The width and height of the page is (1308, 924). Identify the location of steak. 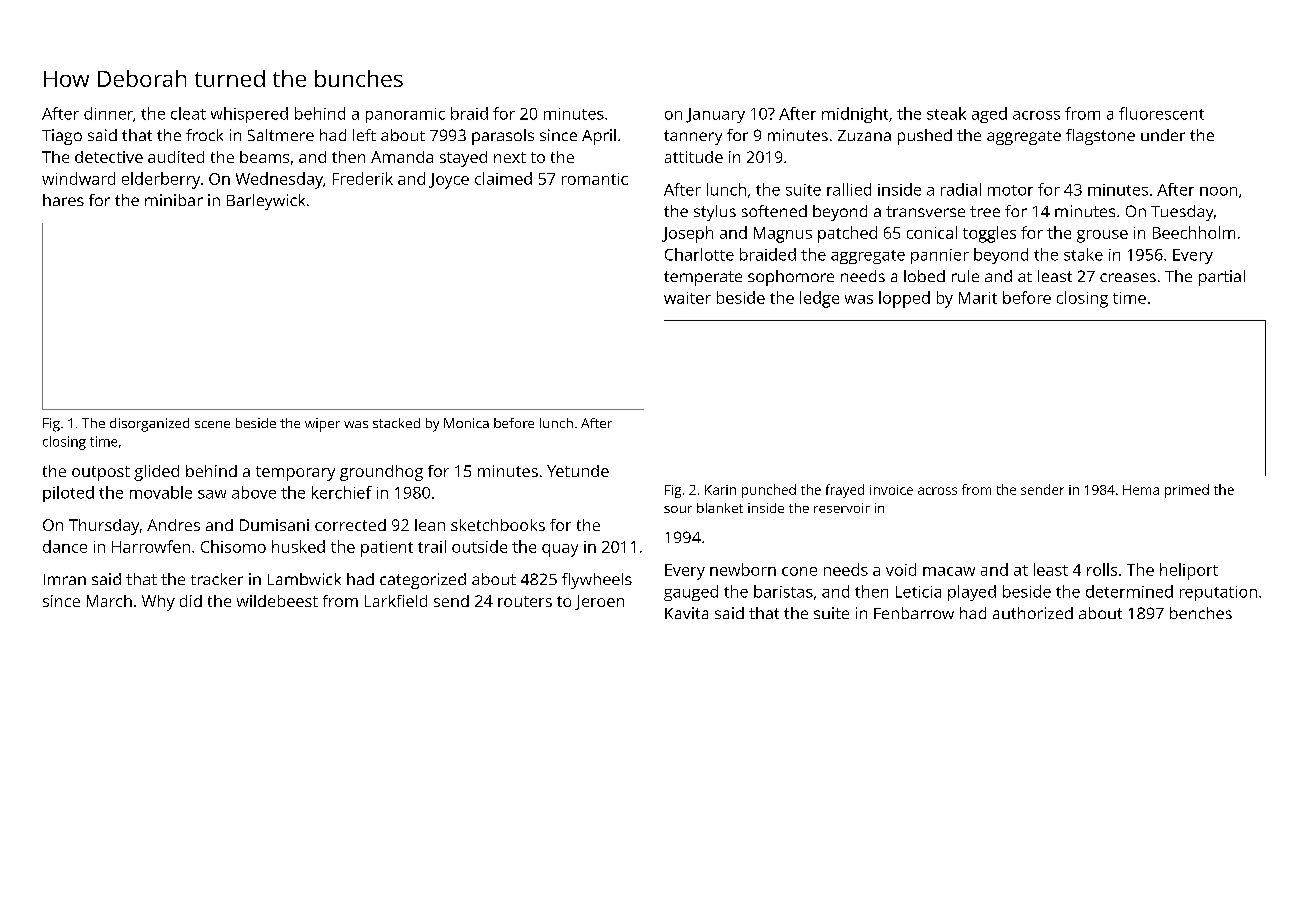
(946, 113).
